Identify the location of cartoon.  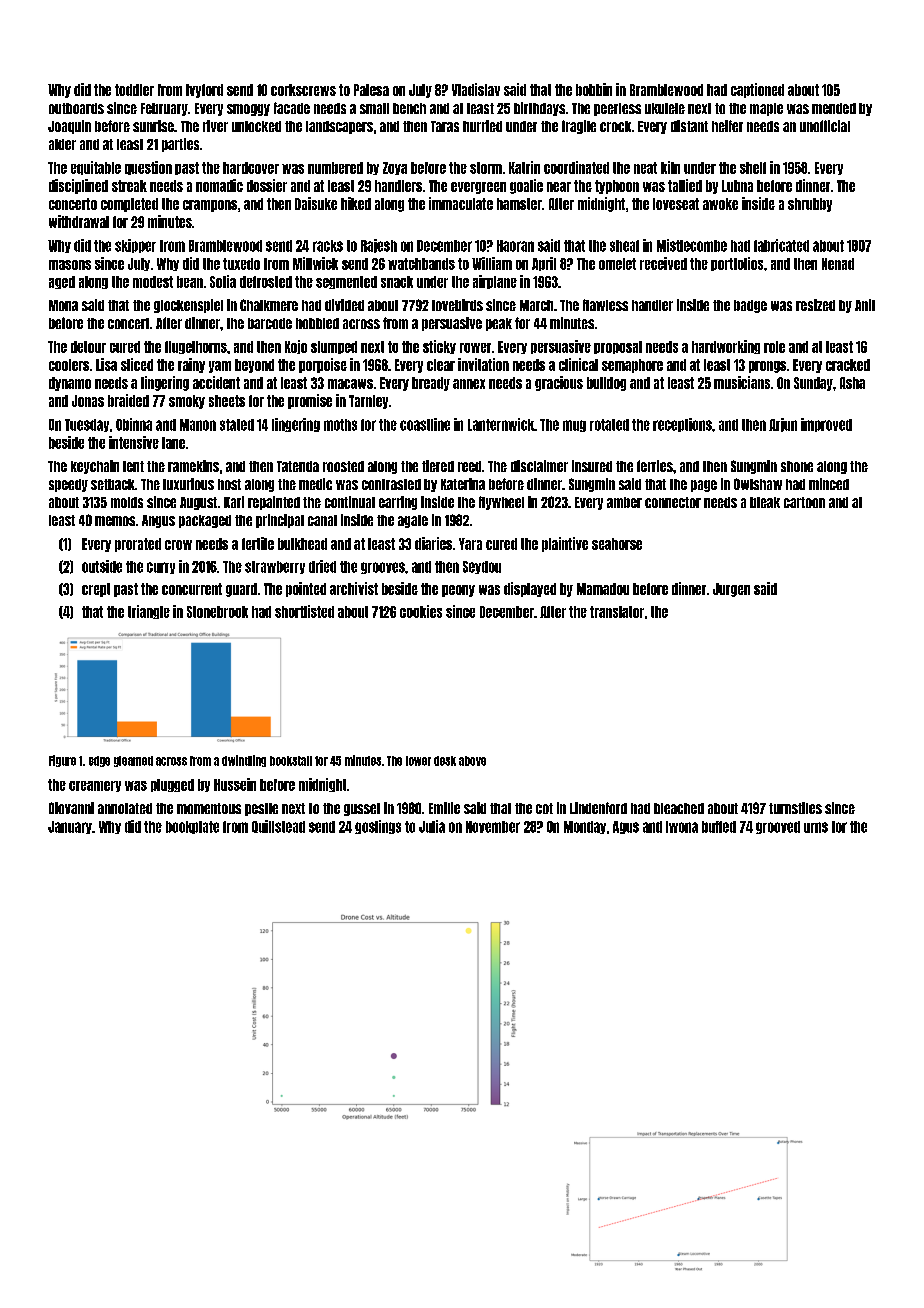
(804, 502).
